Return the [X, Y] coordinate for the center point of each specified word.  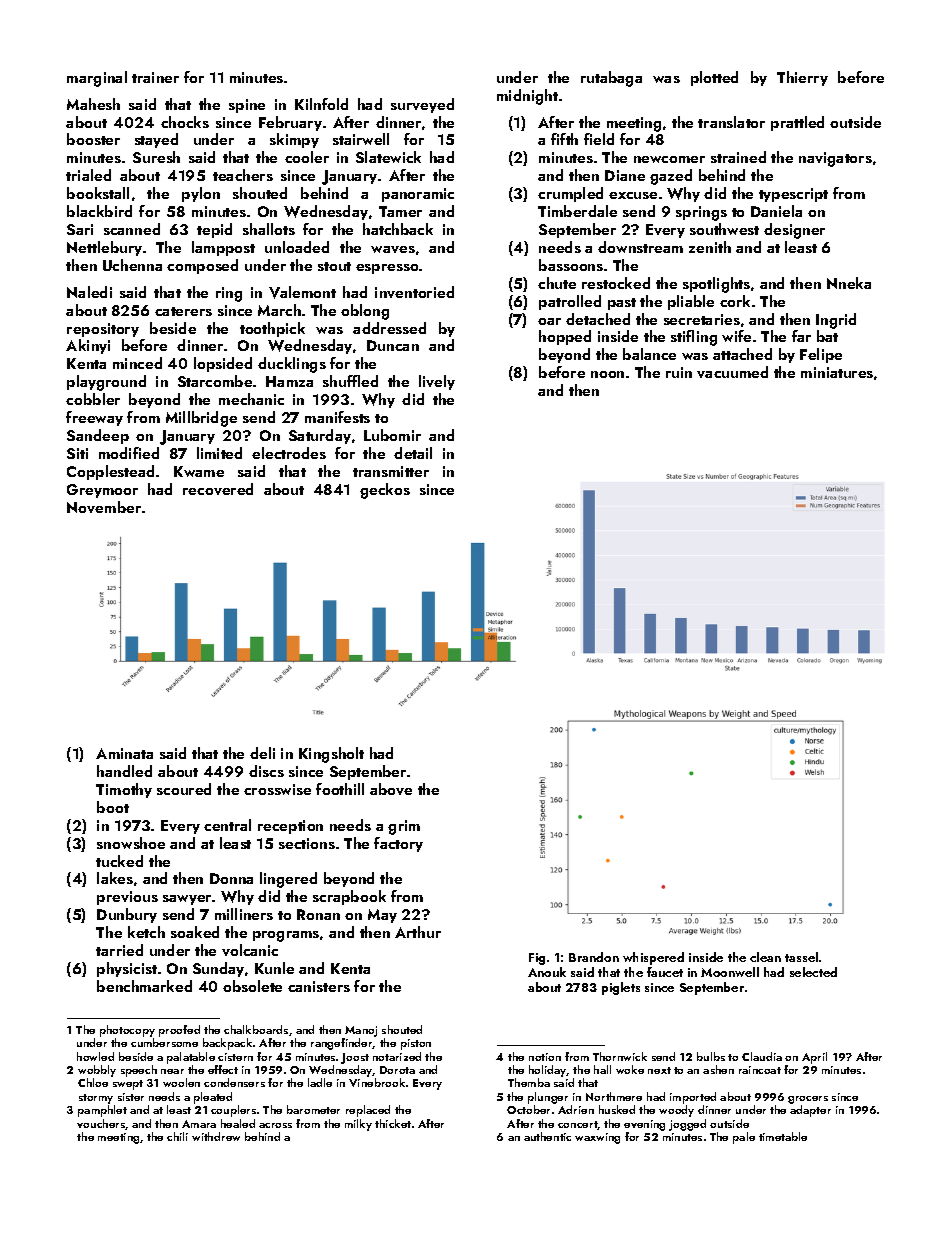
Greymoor [102, 491]
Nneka [849, 283]
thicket [393, 1123]
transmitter [391, 471]
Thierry [802, 78]
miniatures [837, 372]
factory [398, 844]
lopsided [223, 364]
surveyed [422, 105]
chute [557, 283]
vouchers [101, 1124]
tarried [119, 950]
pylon [201, 194]
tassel [801, 957]
